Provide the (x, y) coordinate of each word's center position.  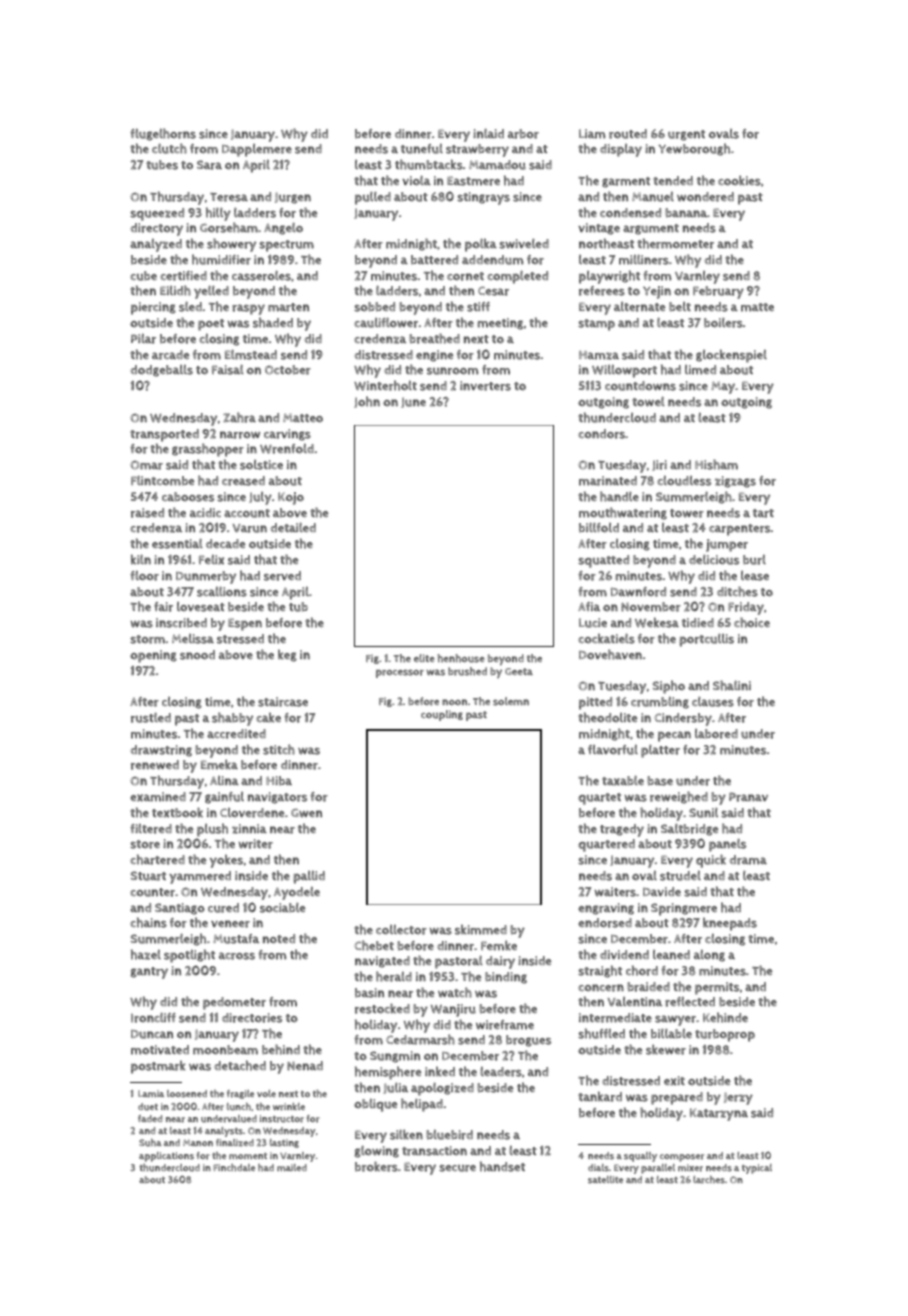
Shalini (732, 685)
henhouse (461, 658)
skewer (666, 1049)
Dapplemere (257, 150)
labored (716, 734)
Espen (245, 624)
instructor (282, 1119)
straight (600, 971)
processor (400, 673)
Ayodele (297, 893)
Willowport (624, 371)
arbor (523, 134)
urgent (686, 135)
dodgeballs (162, 370)
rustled (151, 717)
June (413, 402)
